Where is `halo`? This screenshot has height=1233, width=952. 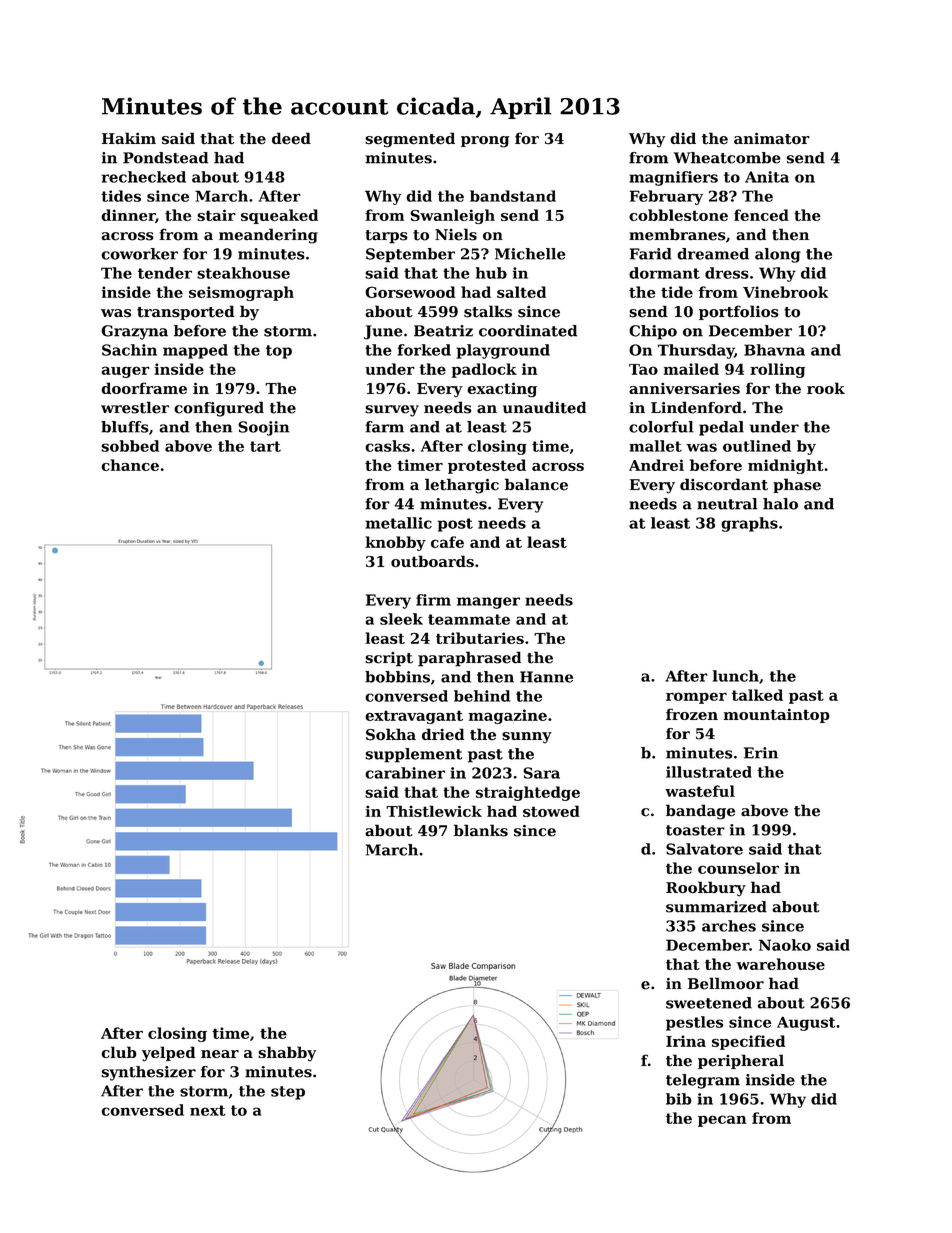
halo is located at coordinates (780, 504).
